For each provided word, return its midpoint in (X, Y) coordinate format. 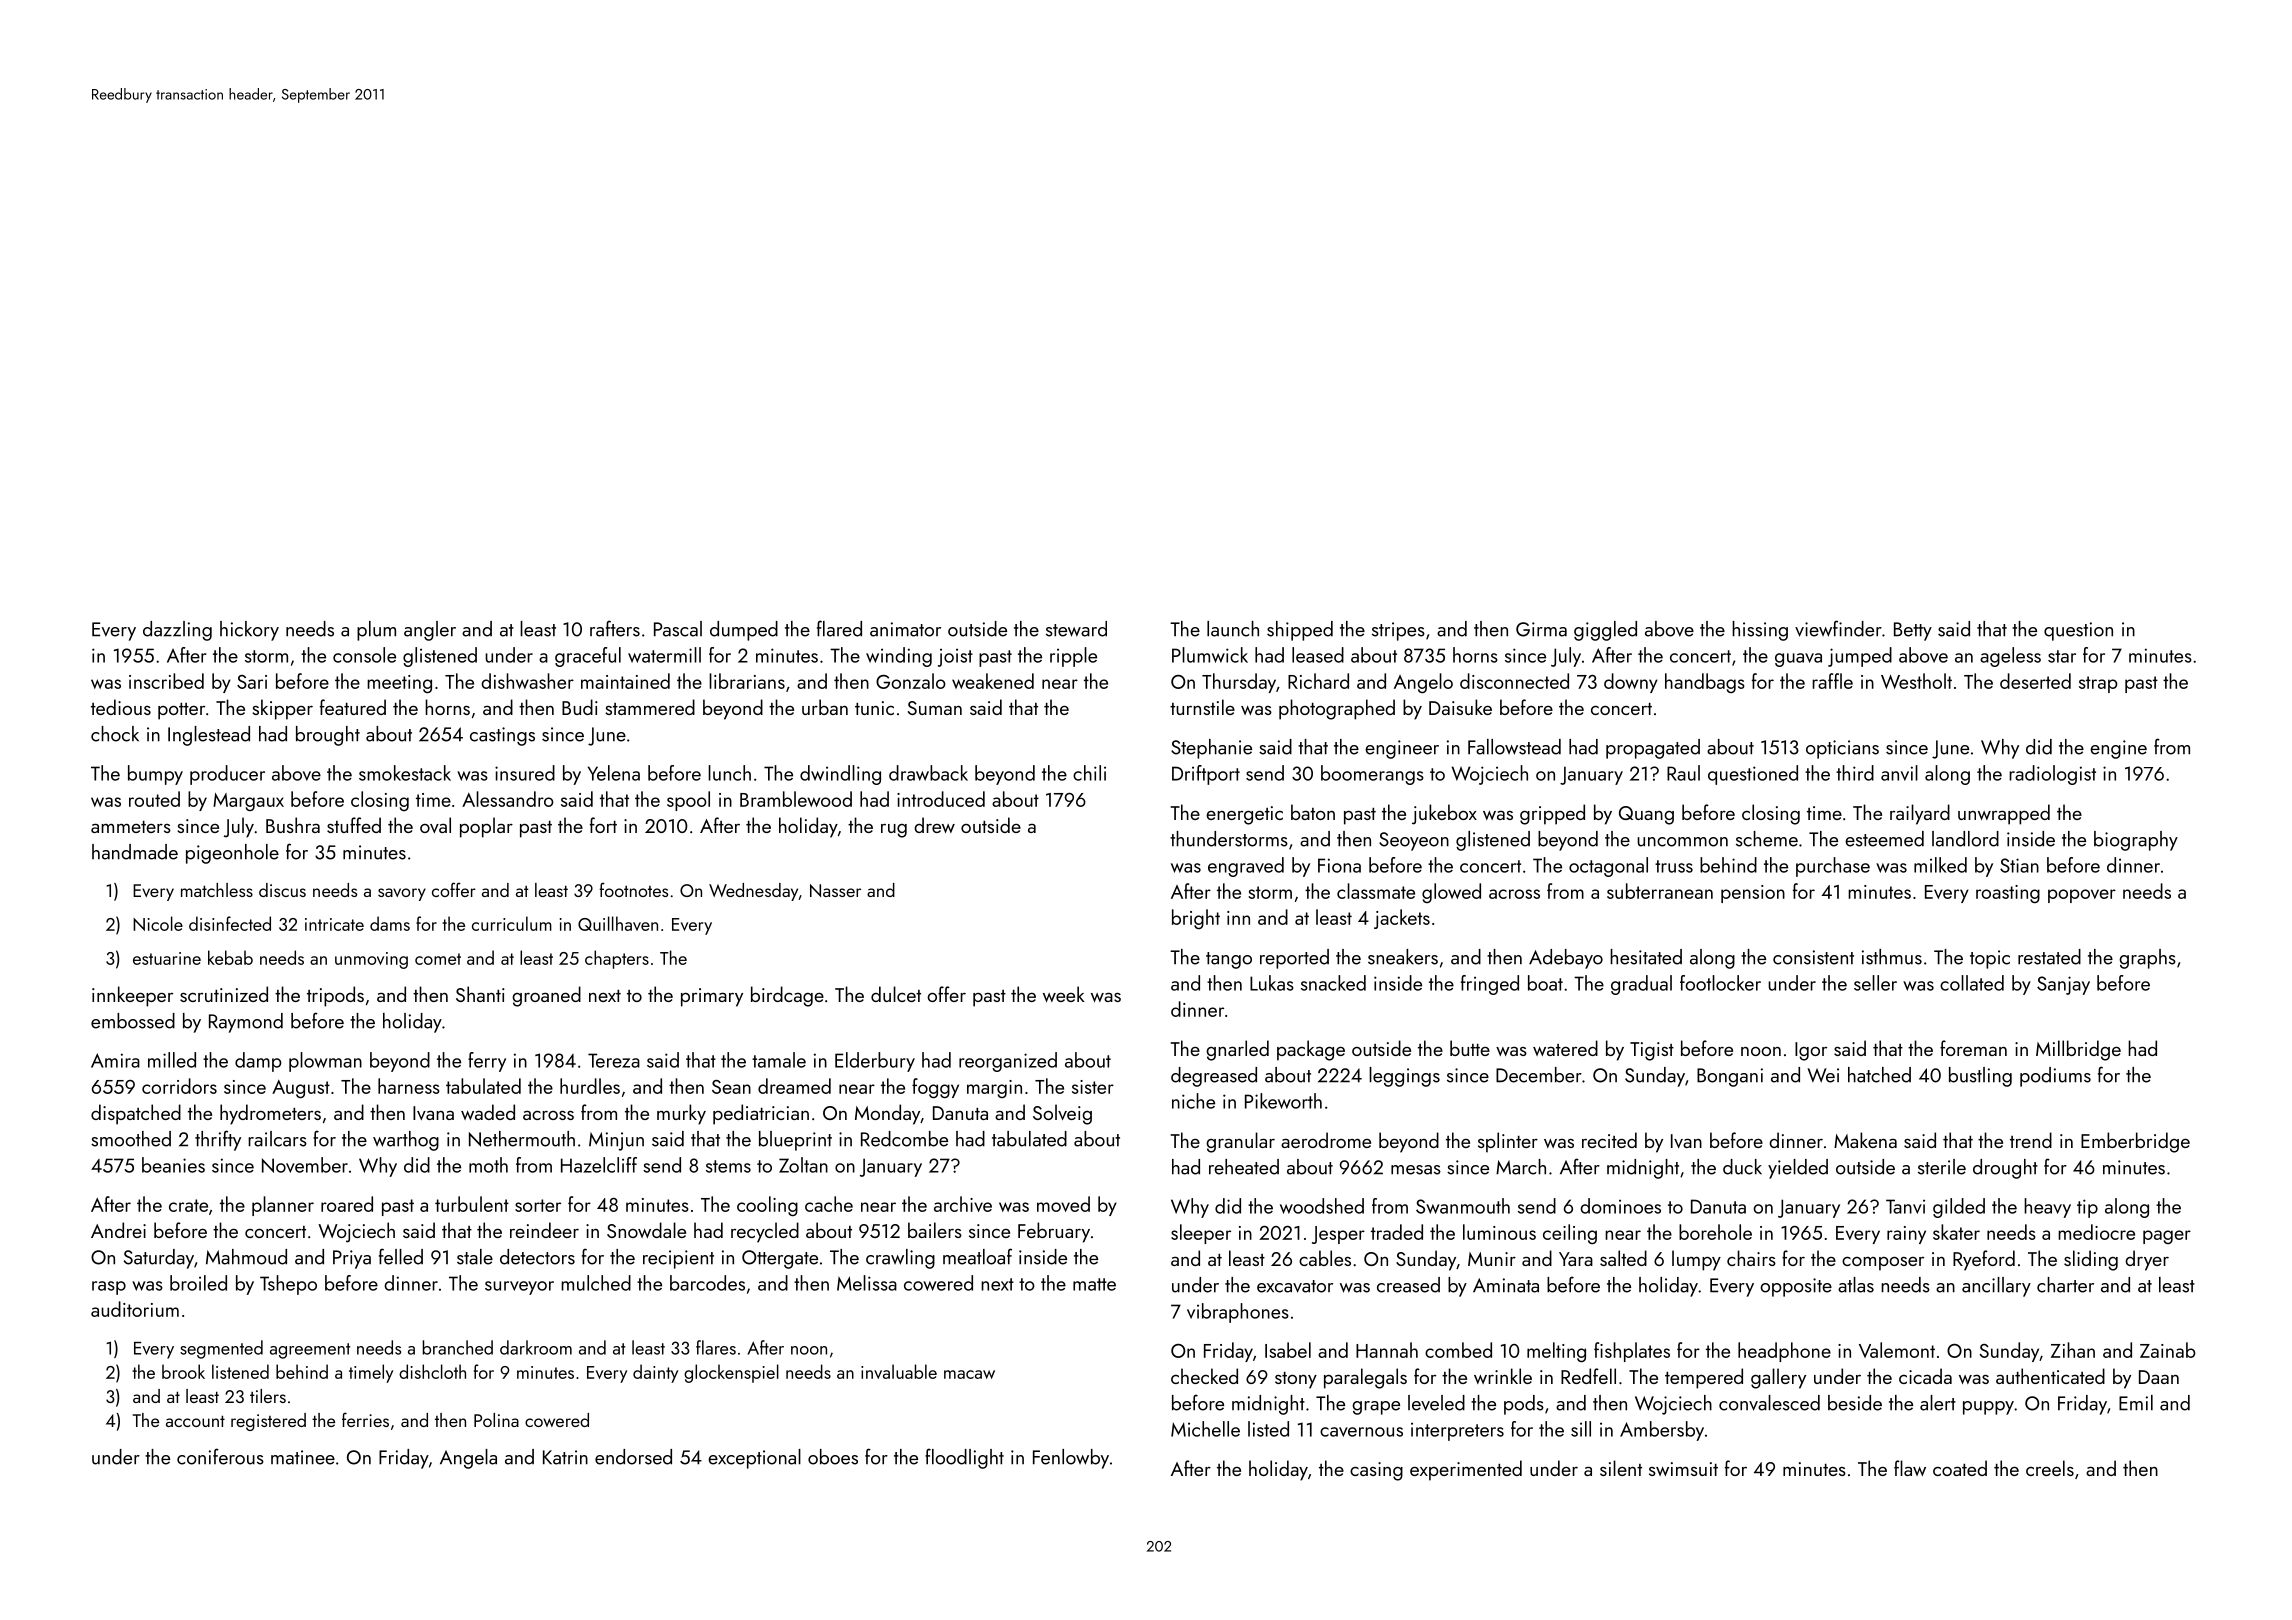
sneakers (1403, 957)
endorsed (633, 1457)
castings (502, 736)
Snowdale (646, 1230)
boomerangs (1372, 775)
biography (2136, 841)
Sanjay (2063, 985)
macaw (969, 1374)
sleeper (1201, 1234)
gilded (1959, 1208)
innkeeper (132, 996)
